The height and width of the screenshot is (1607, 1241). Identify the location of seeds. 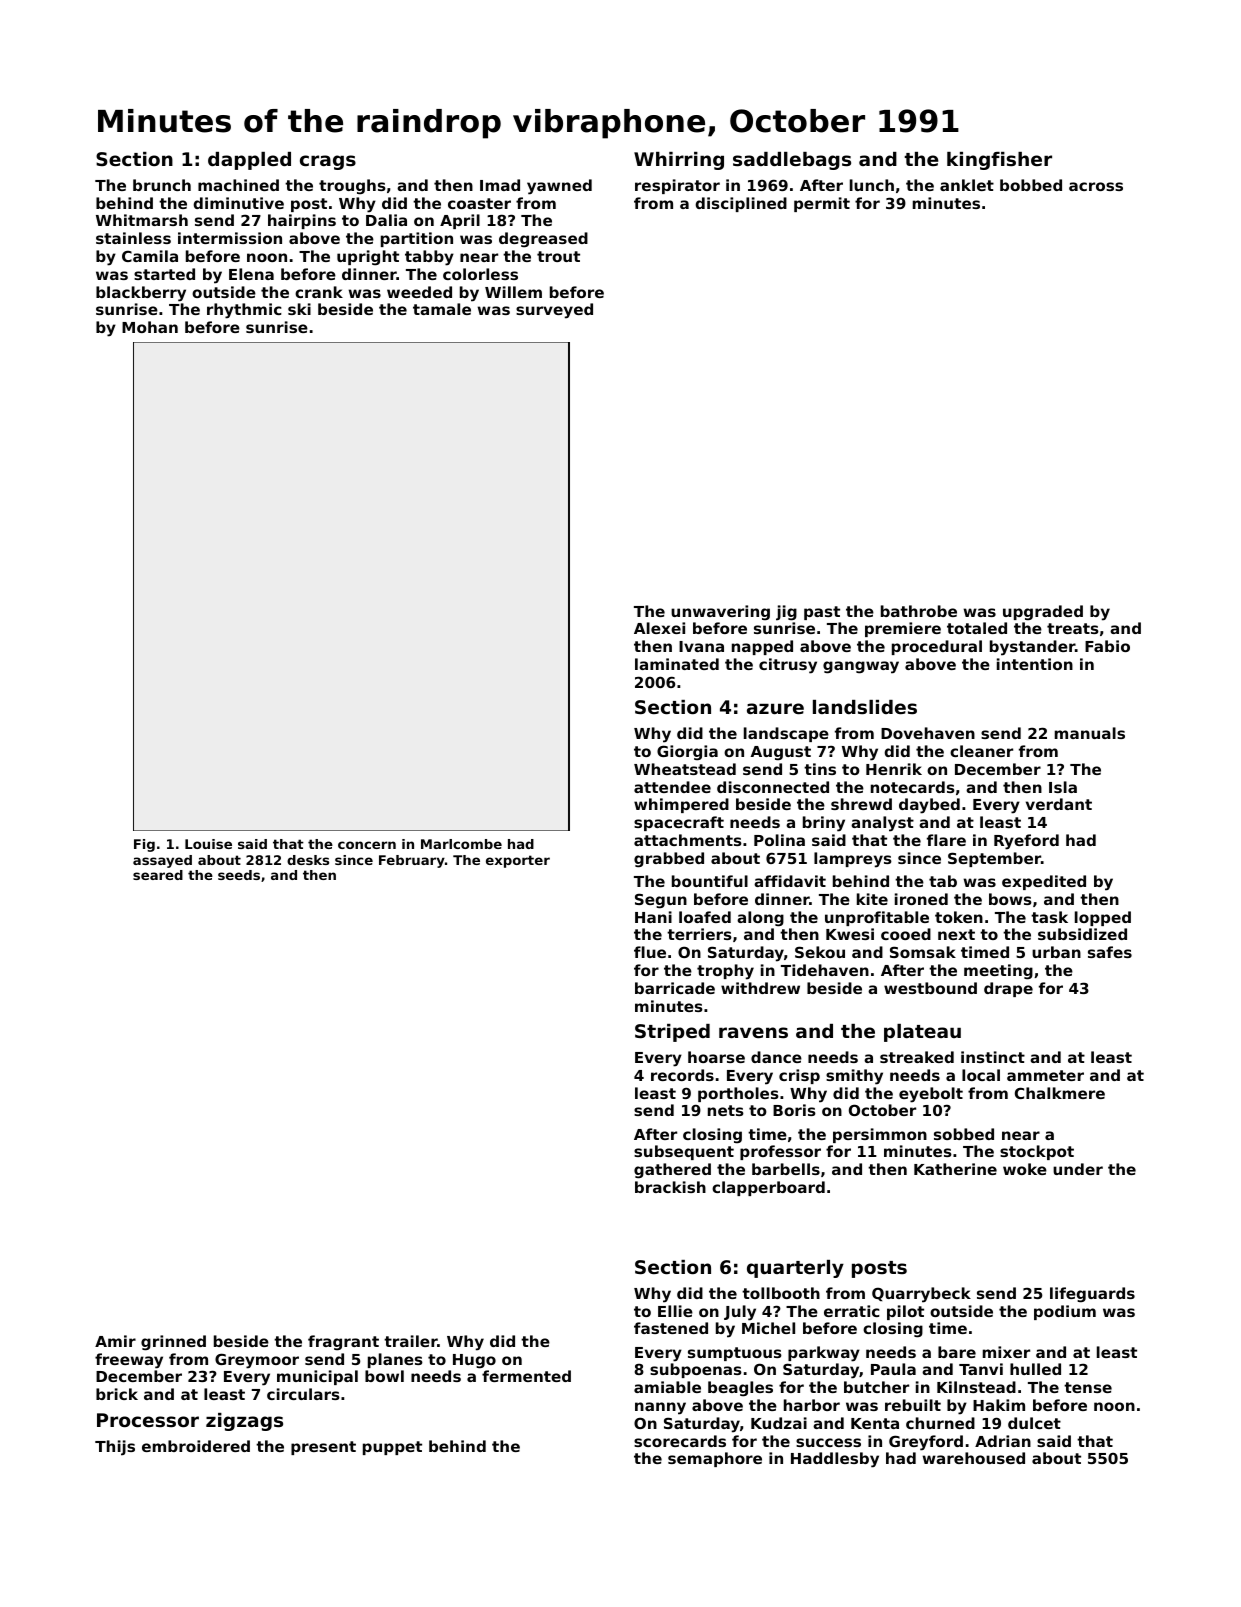
(239, 875).
